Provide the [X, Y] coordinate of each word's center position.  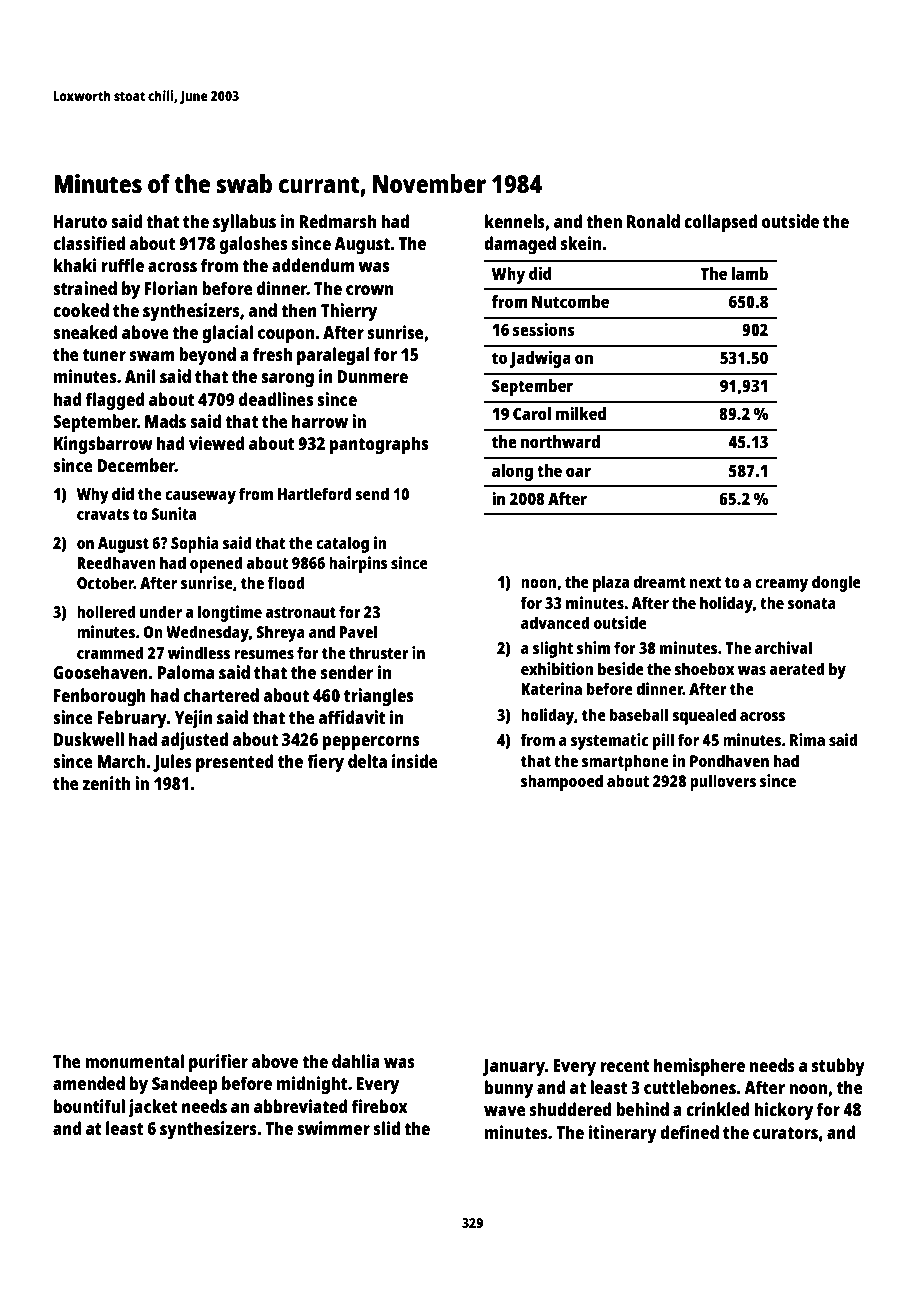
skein [581, 243]
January [513, 1067]
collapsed [720, 223]
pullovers [723, 782]
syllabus [244, 223]
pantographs [379, 445]
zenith [106, 783]
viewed [217, 443]
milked [581, 413]
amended [89, 1083]
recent [625, 1066]
